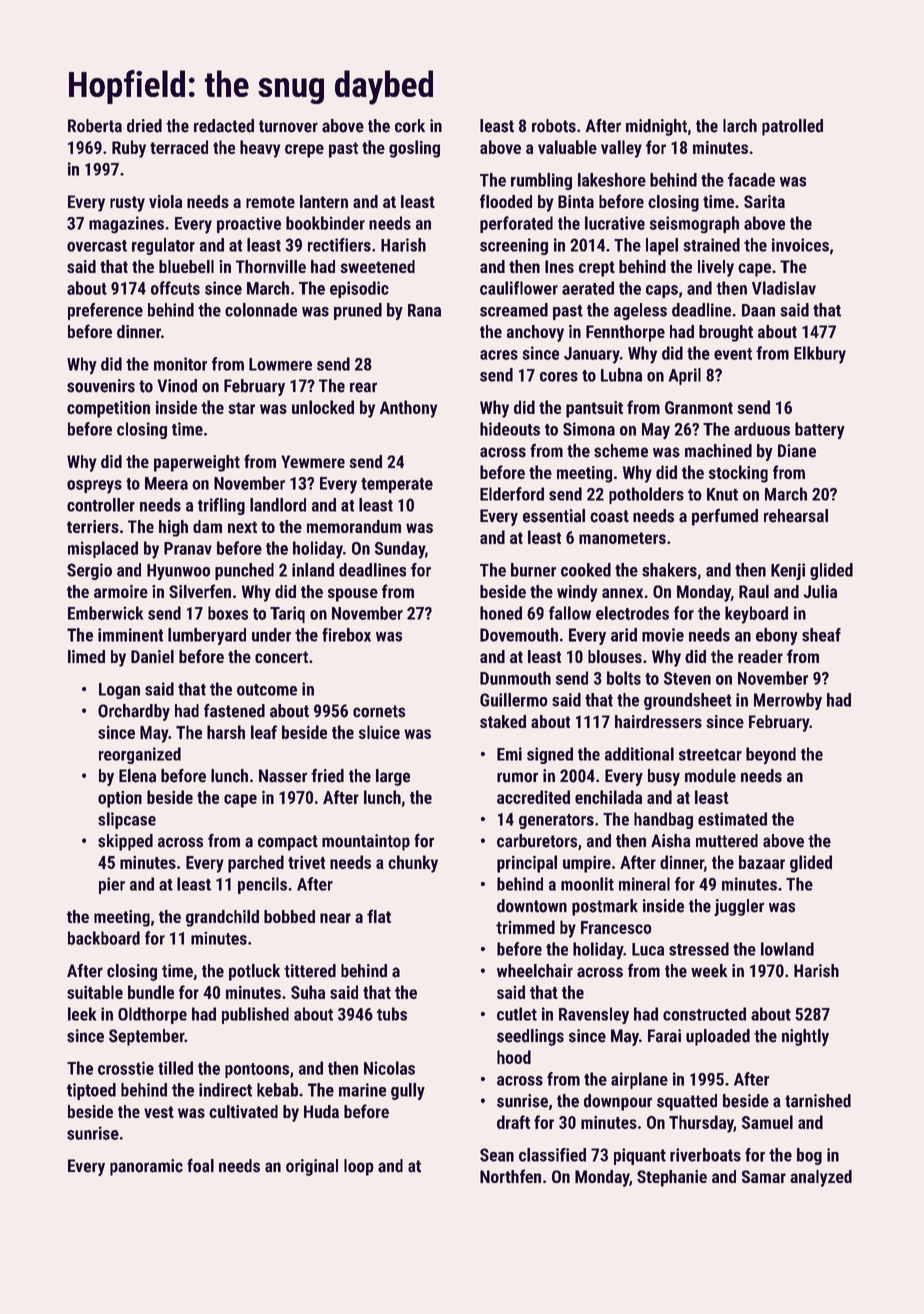  I want to click on ospreys, so click(94, 487).
